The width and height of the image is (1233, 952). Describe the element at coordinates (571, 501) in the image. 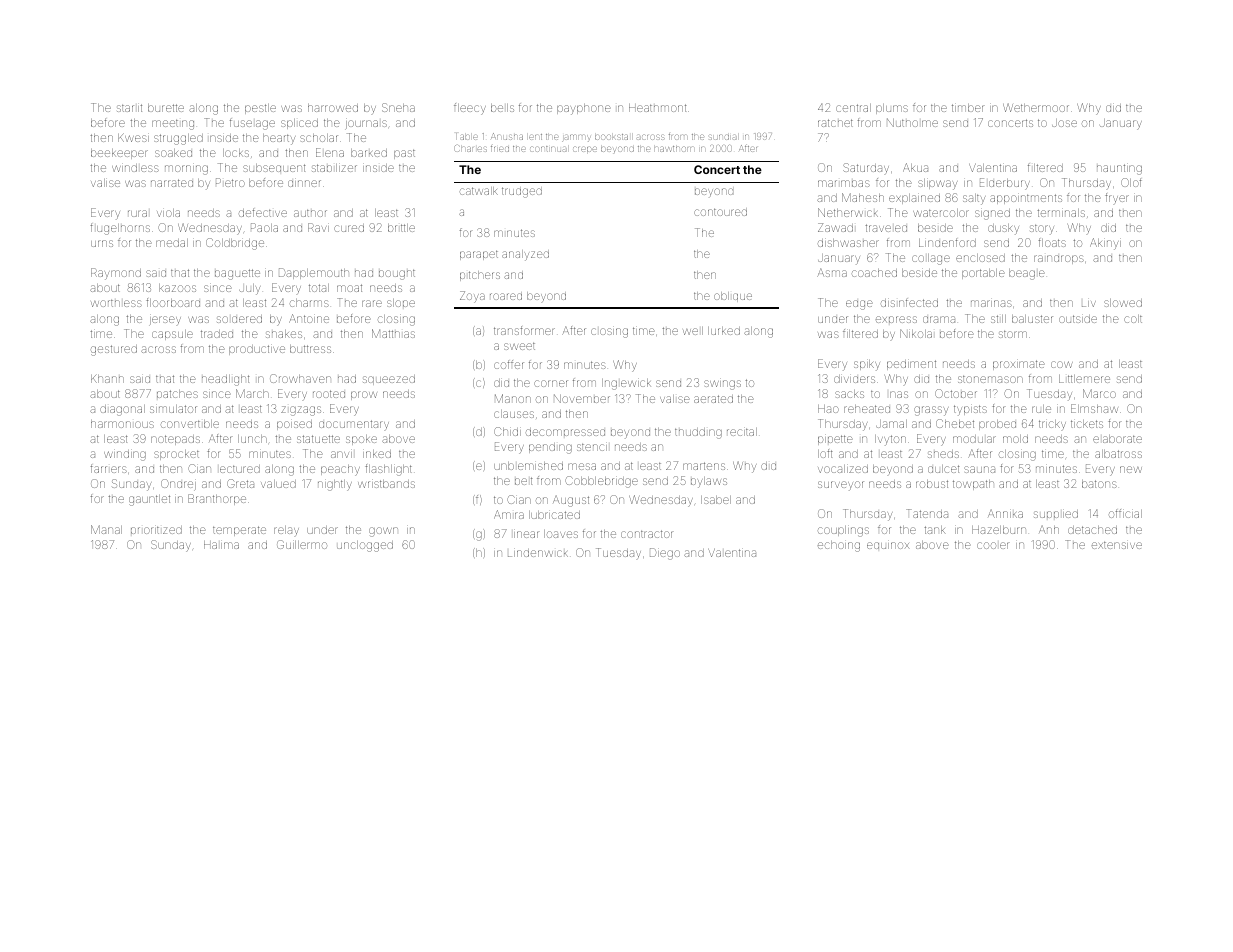

I see `August` at that location.
